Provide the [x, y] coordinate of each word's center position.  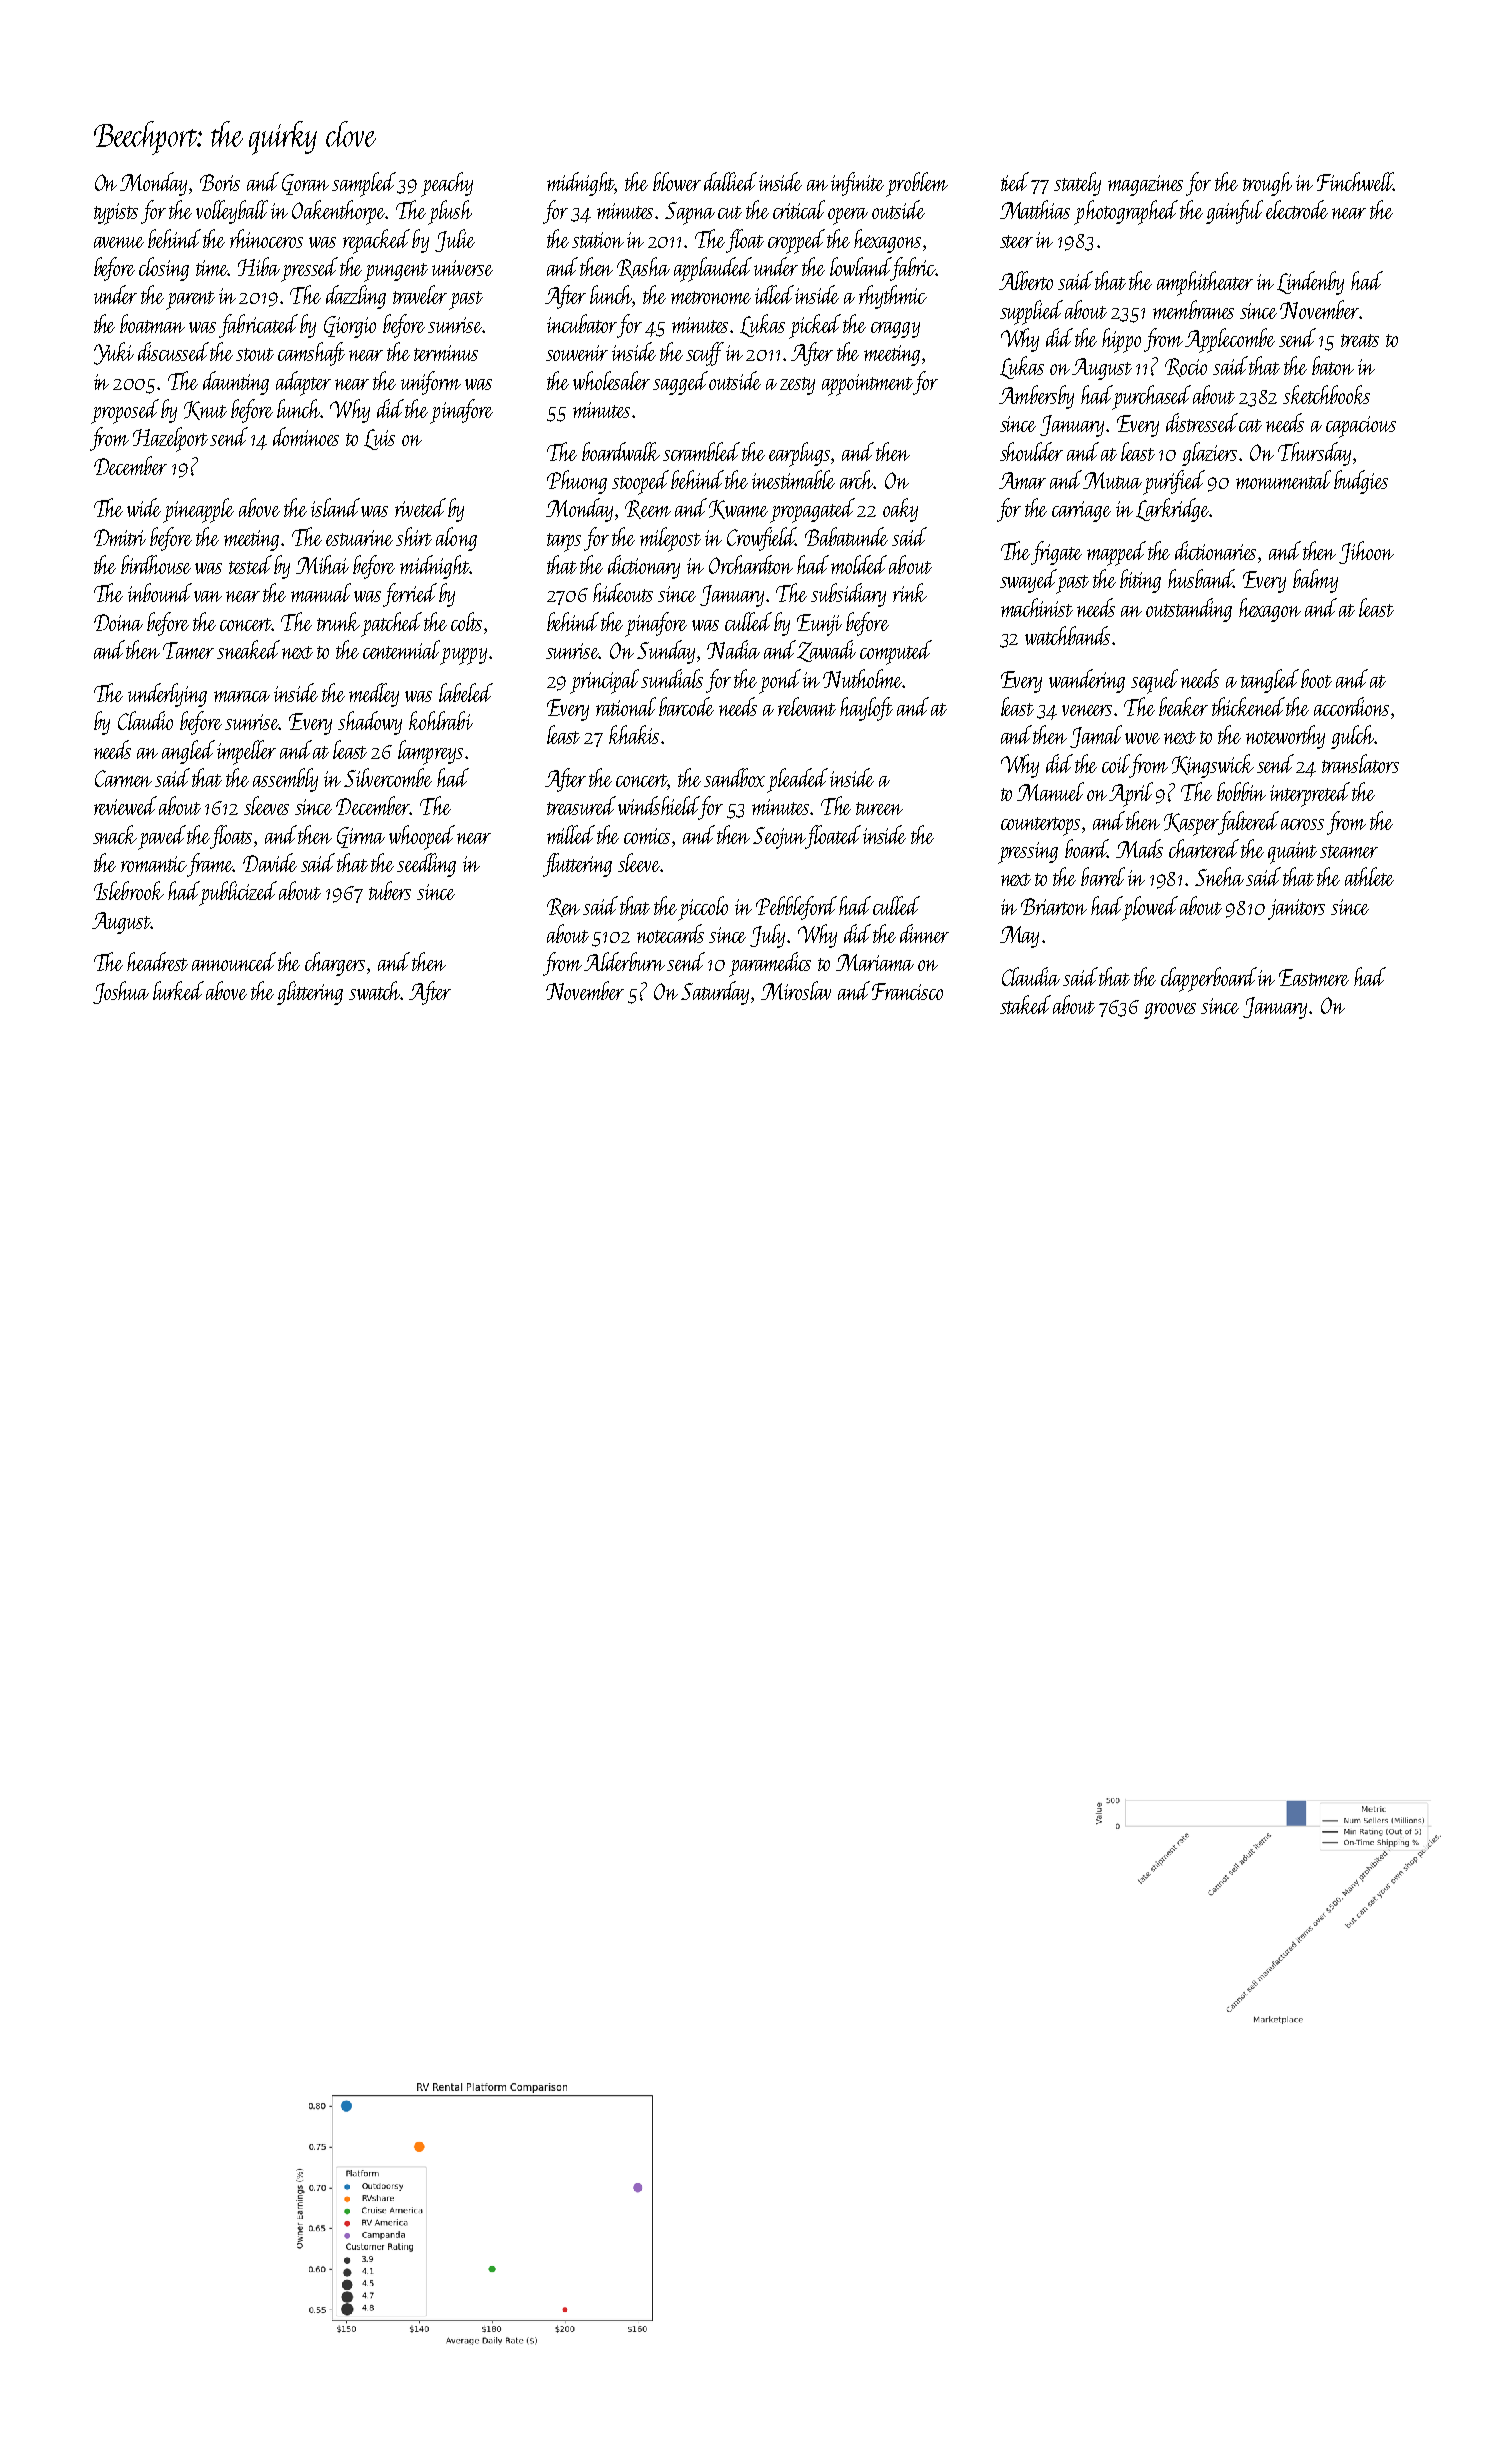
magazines [1145, 185]
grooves [1170, 1011]
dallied [730, 181]
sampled [364, 184]
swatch [375, 990]
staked [1025, 1004]
